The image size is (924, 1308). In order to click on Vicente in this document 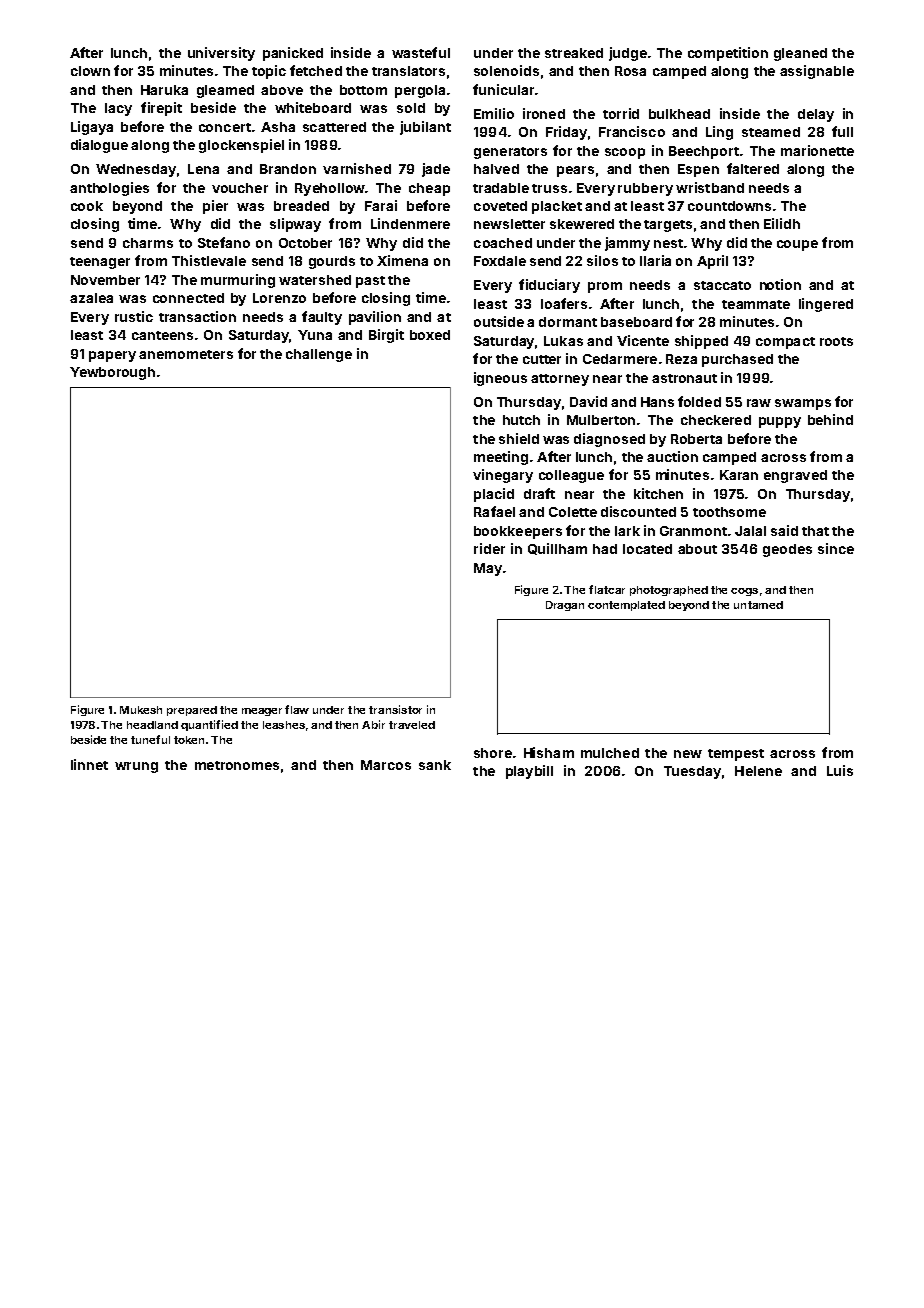, I will do `click(643, 340)`.
